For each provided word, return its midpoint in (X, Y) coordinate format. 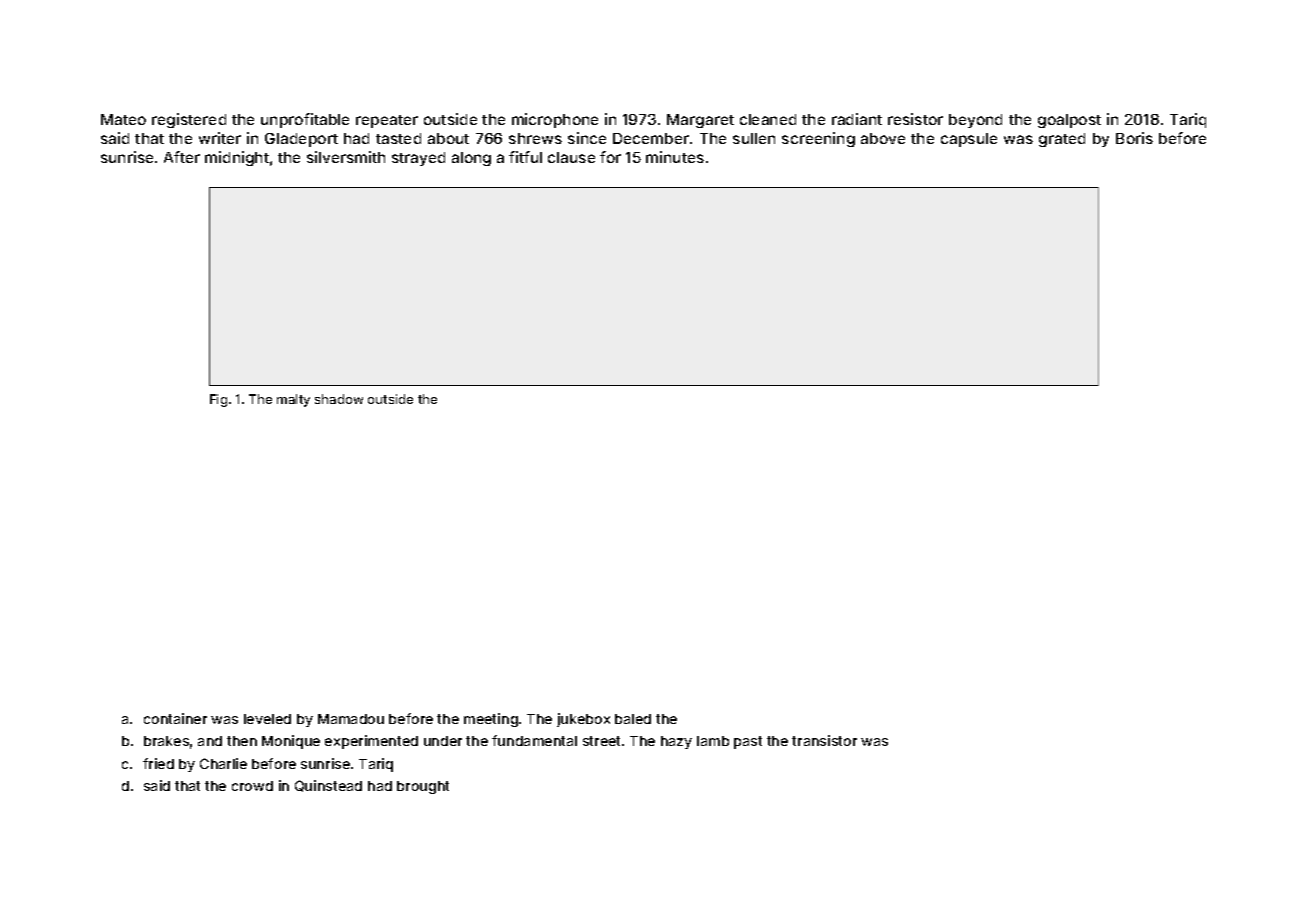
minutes (675, 157)
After (182, 157)
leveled (267, 719)
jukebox (583, 720)
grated (1062, 140)
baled (633, 719)
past (748, 742)
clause (571, 157)
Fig (218, 400)
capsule (969, 140)
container (175, 718)
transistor (824, 740)
